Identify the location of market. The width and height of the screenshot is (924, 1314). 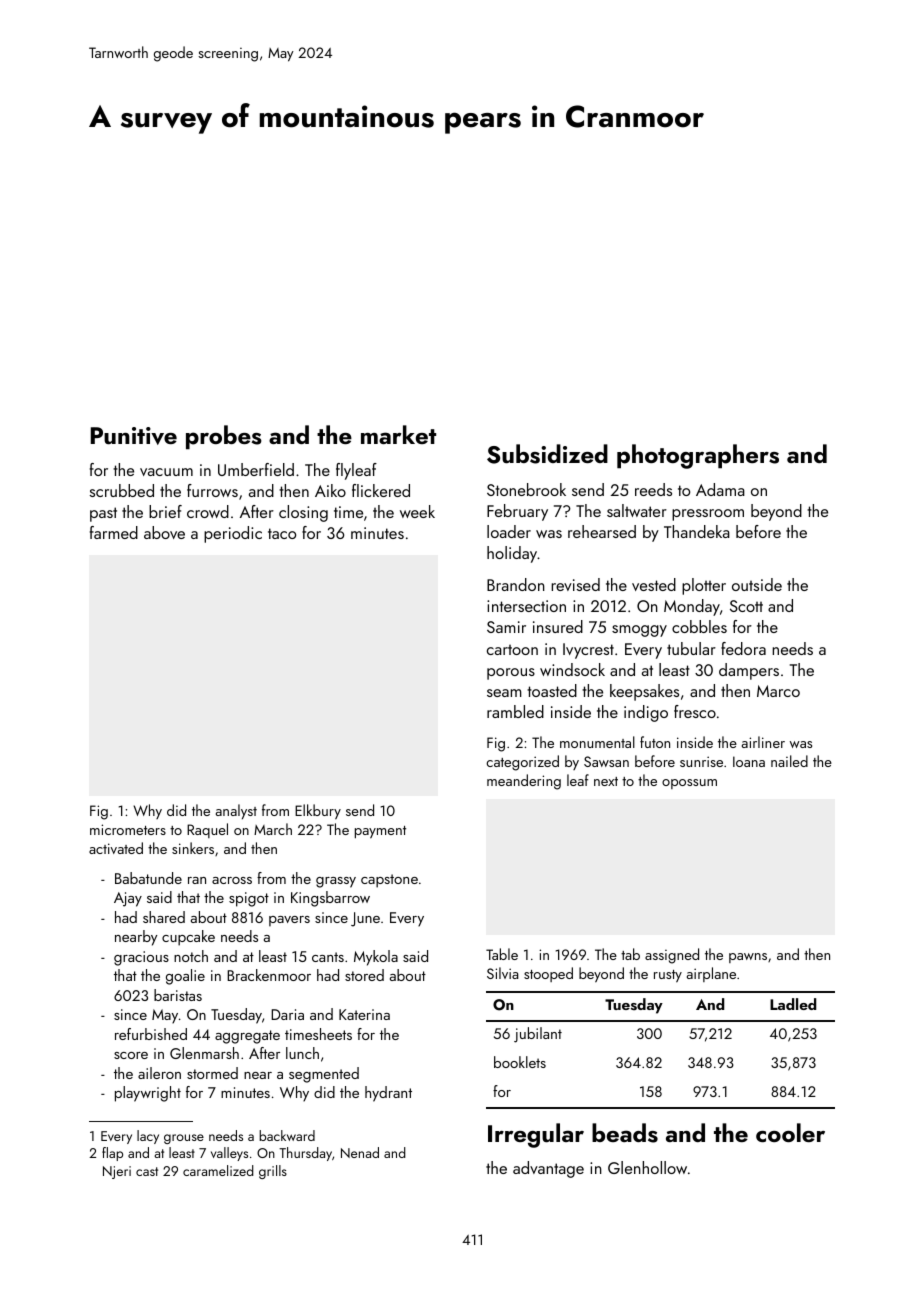
(398, 434).
